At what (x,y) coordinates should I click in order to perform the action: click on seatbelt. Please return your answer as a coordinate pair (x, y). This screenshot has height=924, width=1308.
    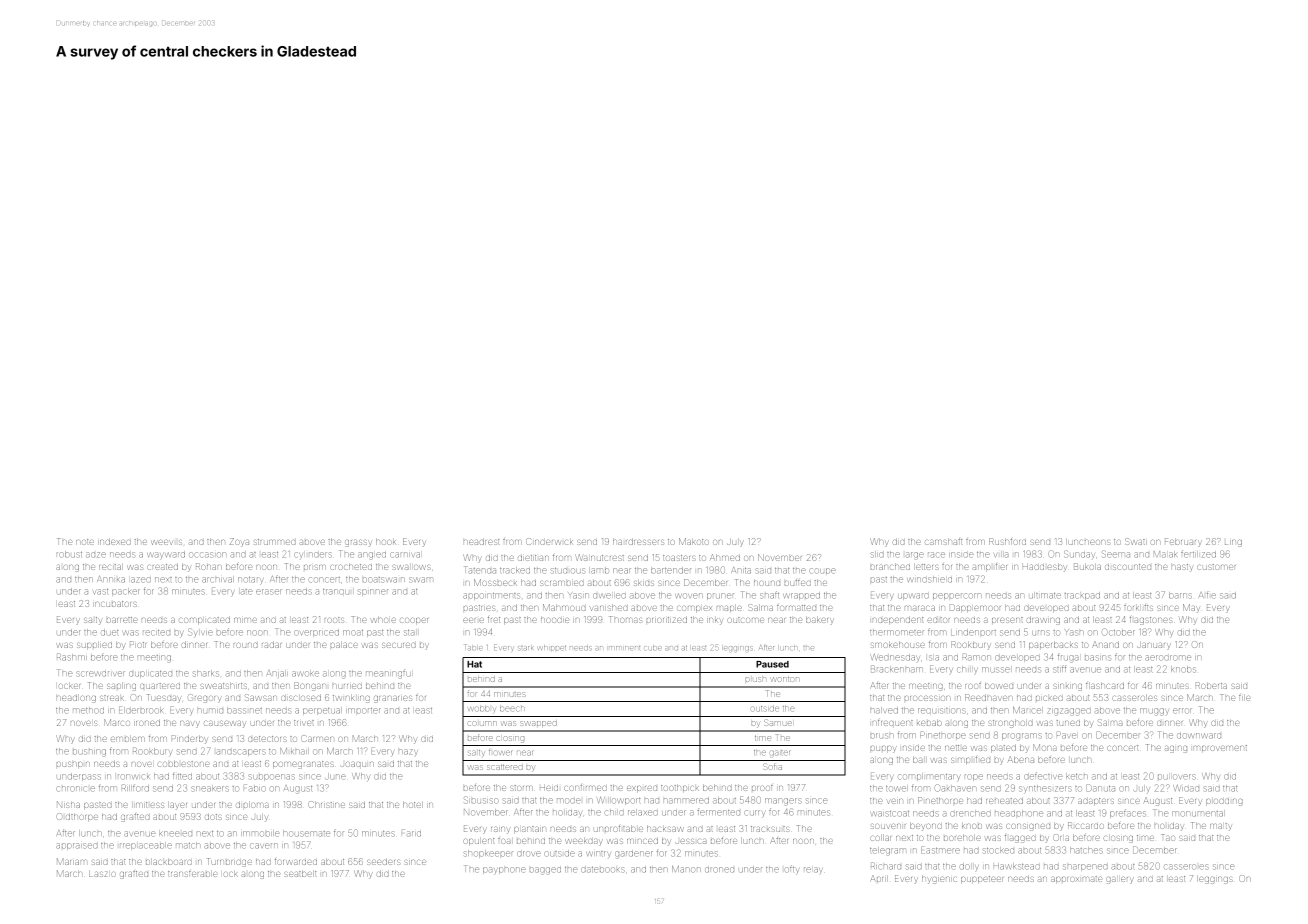
    Looking at the image, I should click on (301, 874).
